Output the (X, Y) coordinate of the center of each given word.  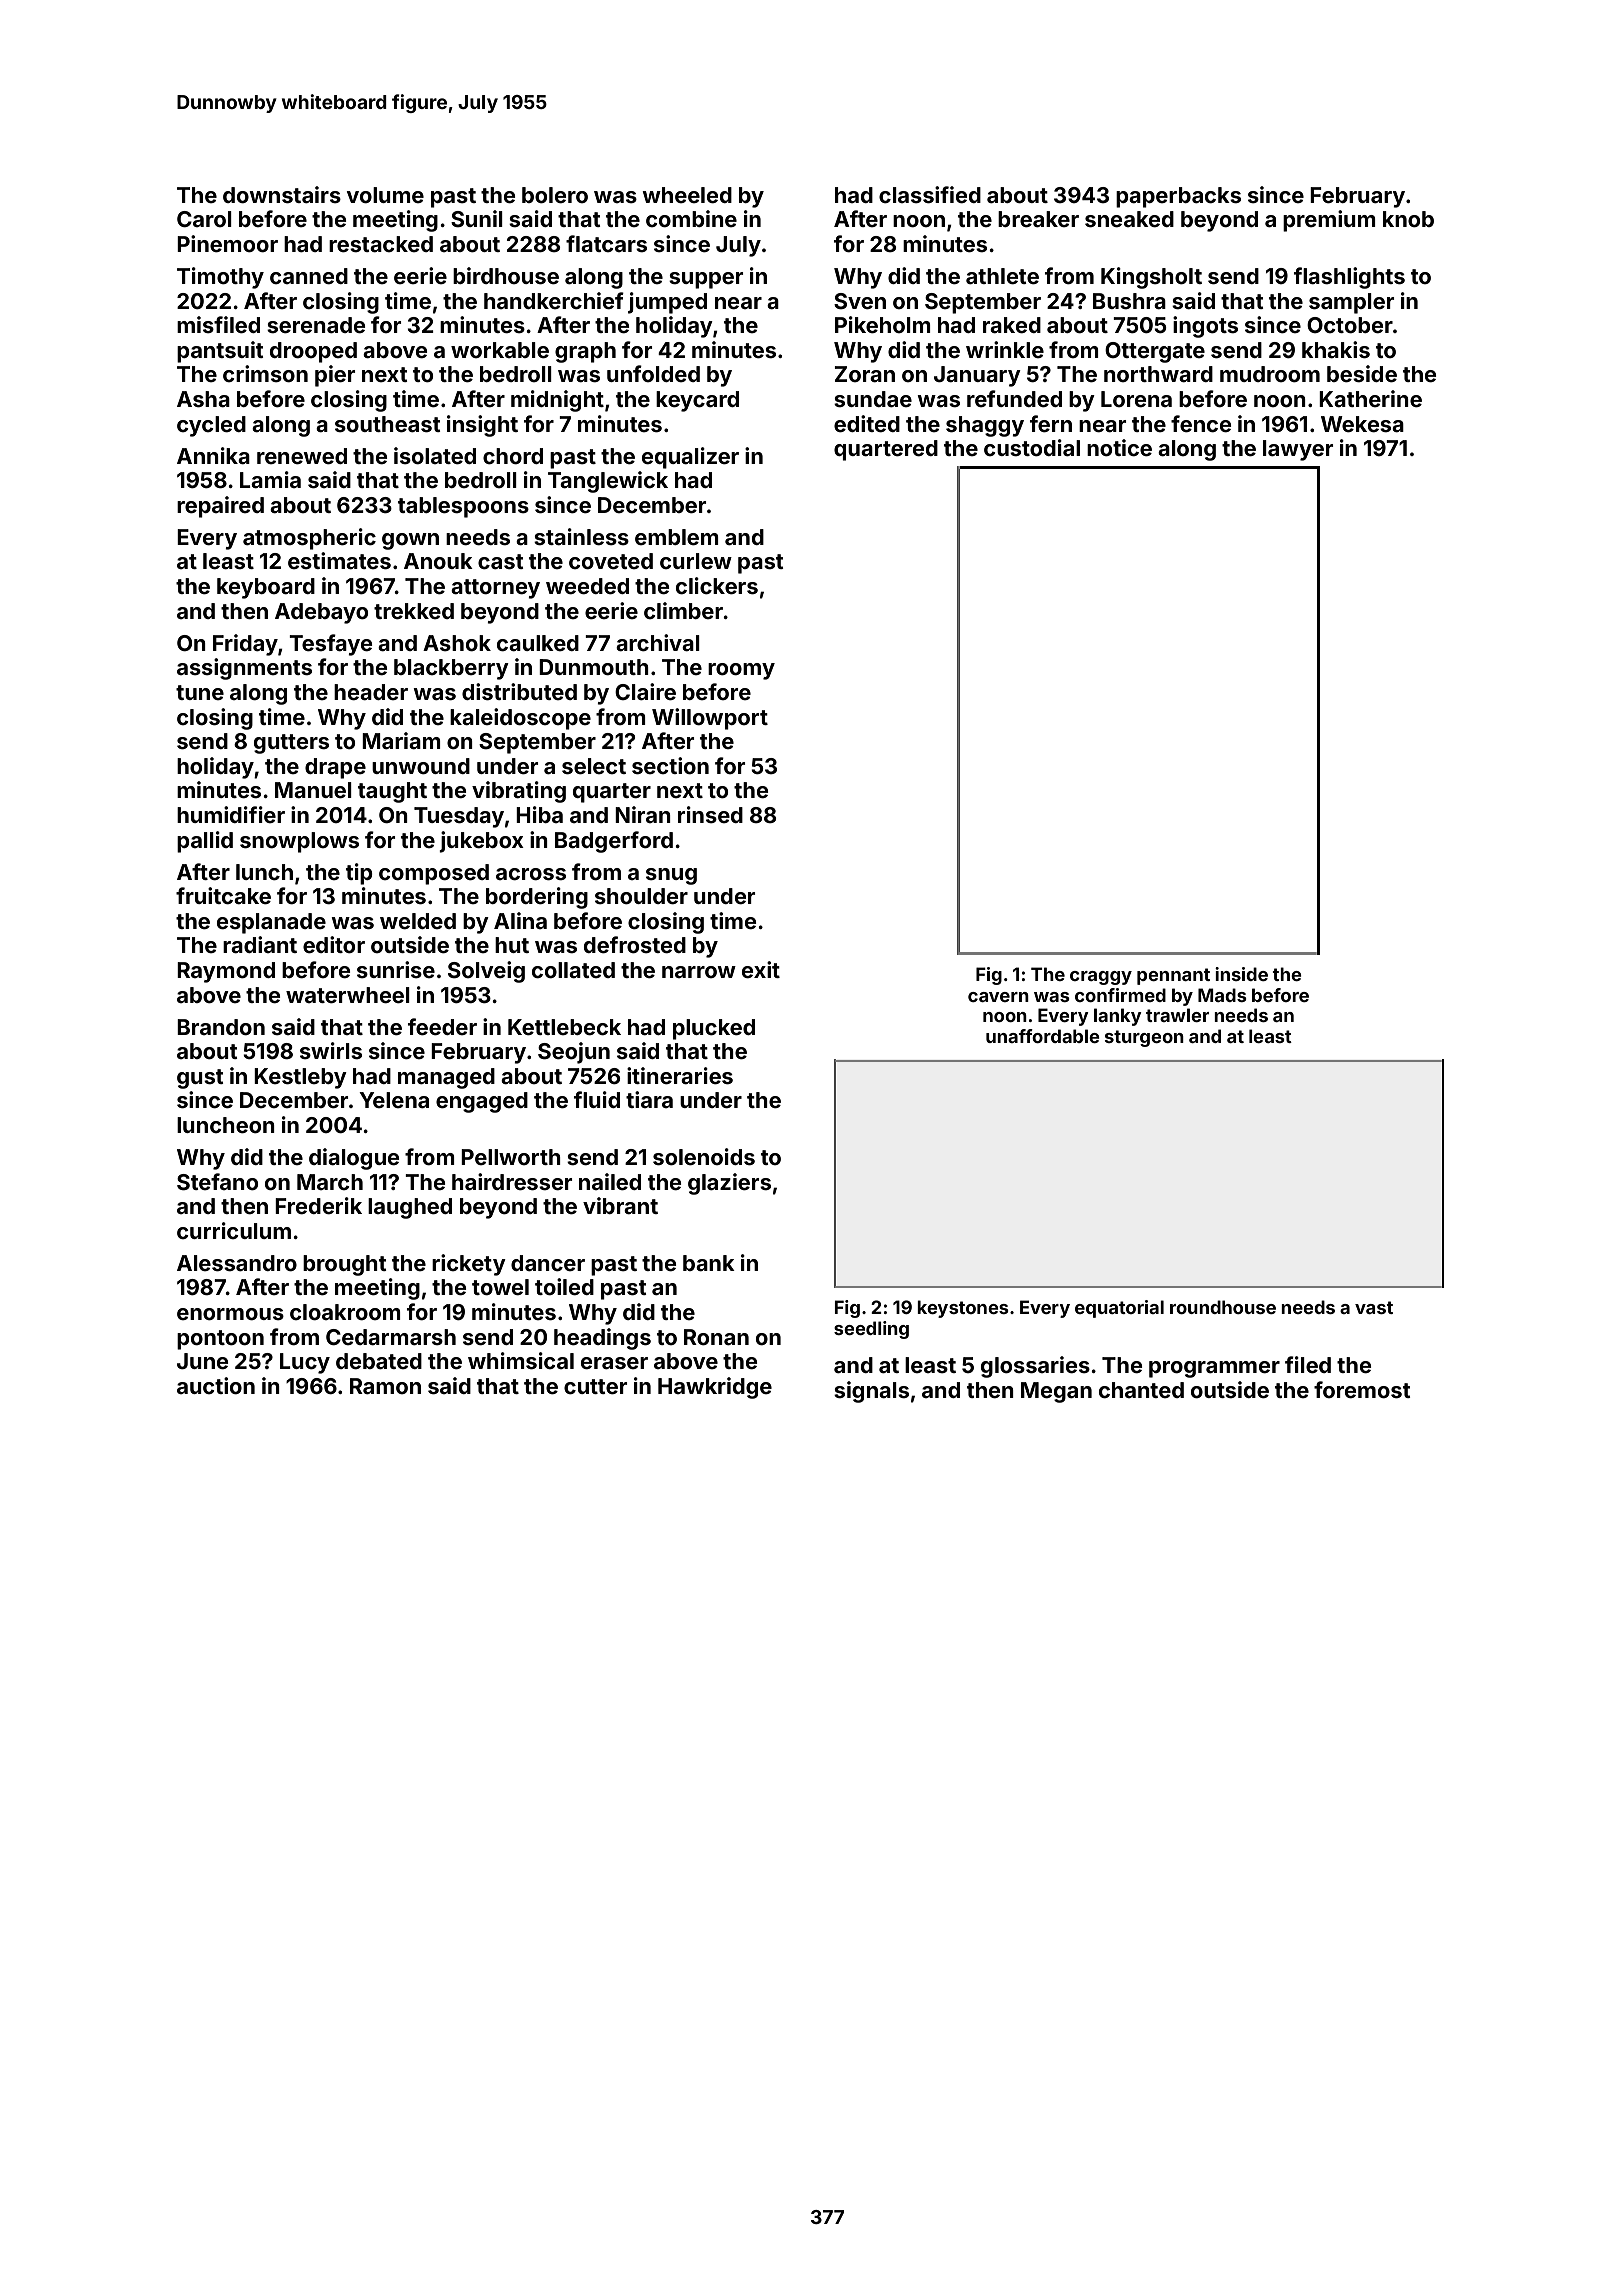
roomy (741, 671)
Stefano (217, 1182)
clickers (717, 585)
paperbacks (1178, 197)
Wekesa (1362, 424)
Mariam (401, 740)
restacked (381, 244)
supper (706, 280)
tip (359, 874)
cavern (998, 997)
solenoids (704, 1156)
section (670, 765)
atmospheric (309, 539)
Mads (1222, 995)
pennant (1173, 976)
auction (216, 1385)
